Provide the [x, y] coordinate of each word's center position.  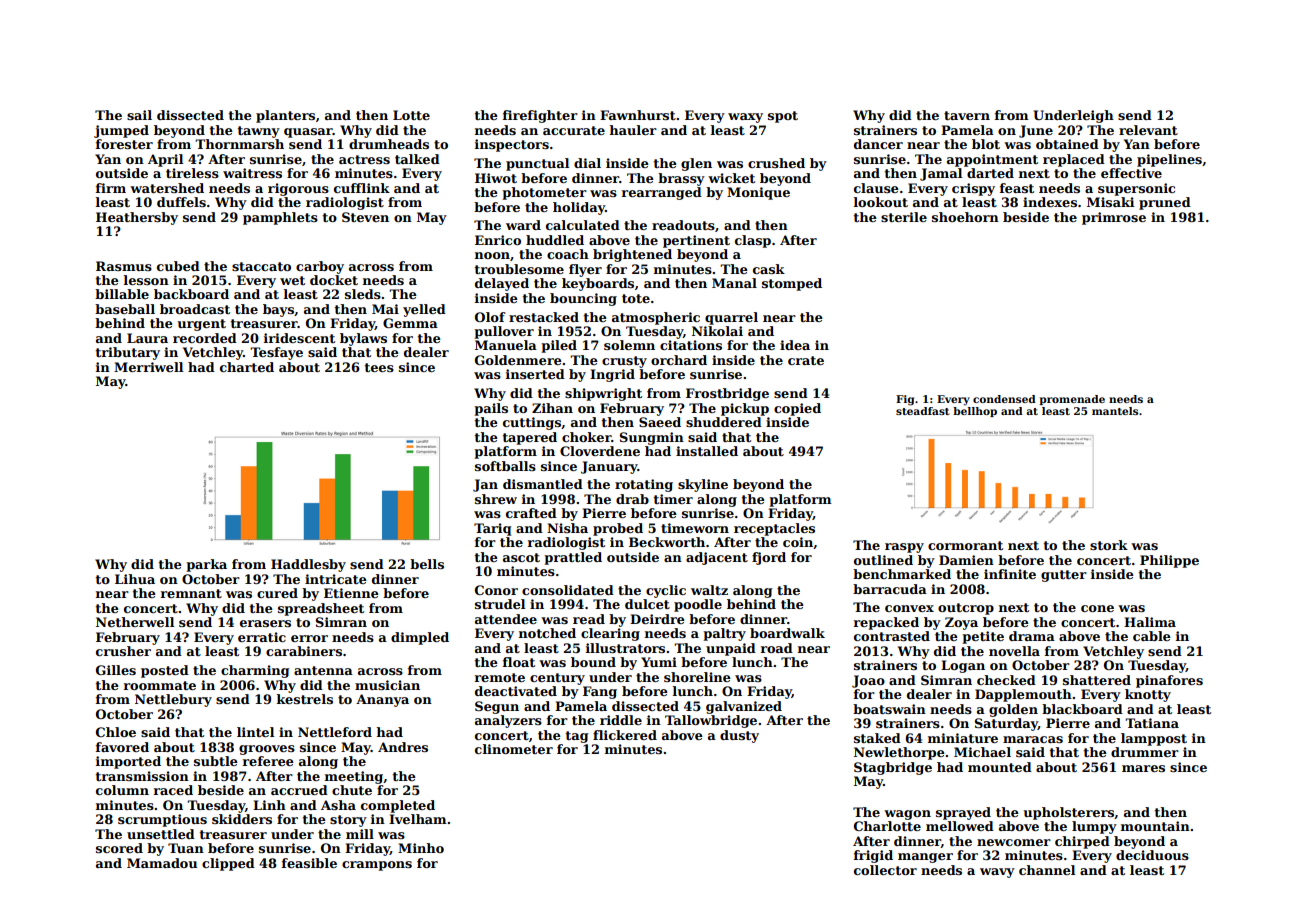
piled [559, 346]
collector [885, 870]
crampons [377, 866]
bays [278, 310]
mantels [1115, 411]
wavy [997, 873]
